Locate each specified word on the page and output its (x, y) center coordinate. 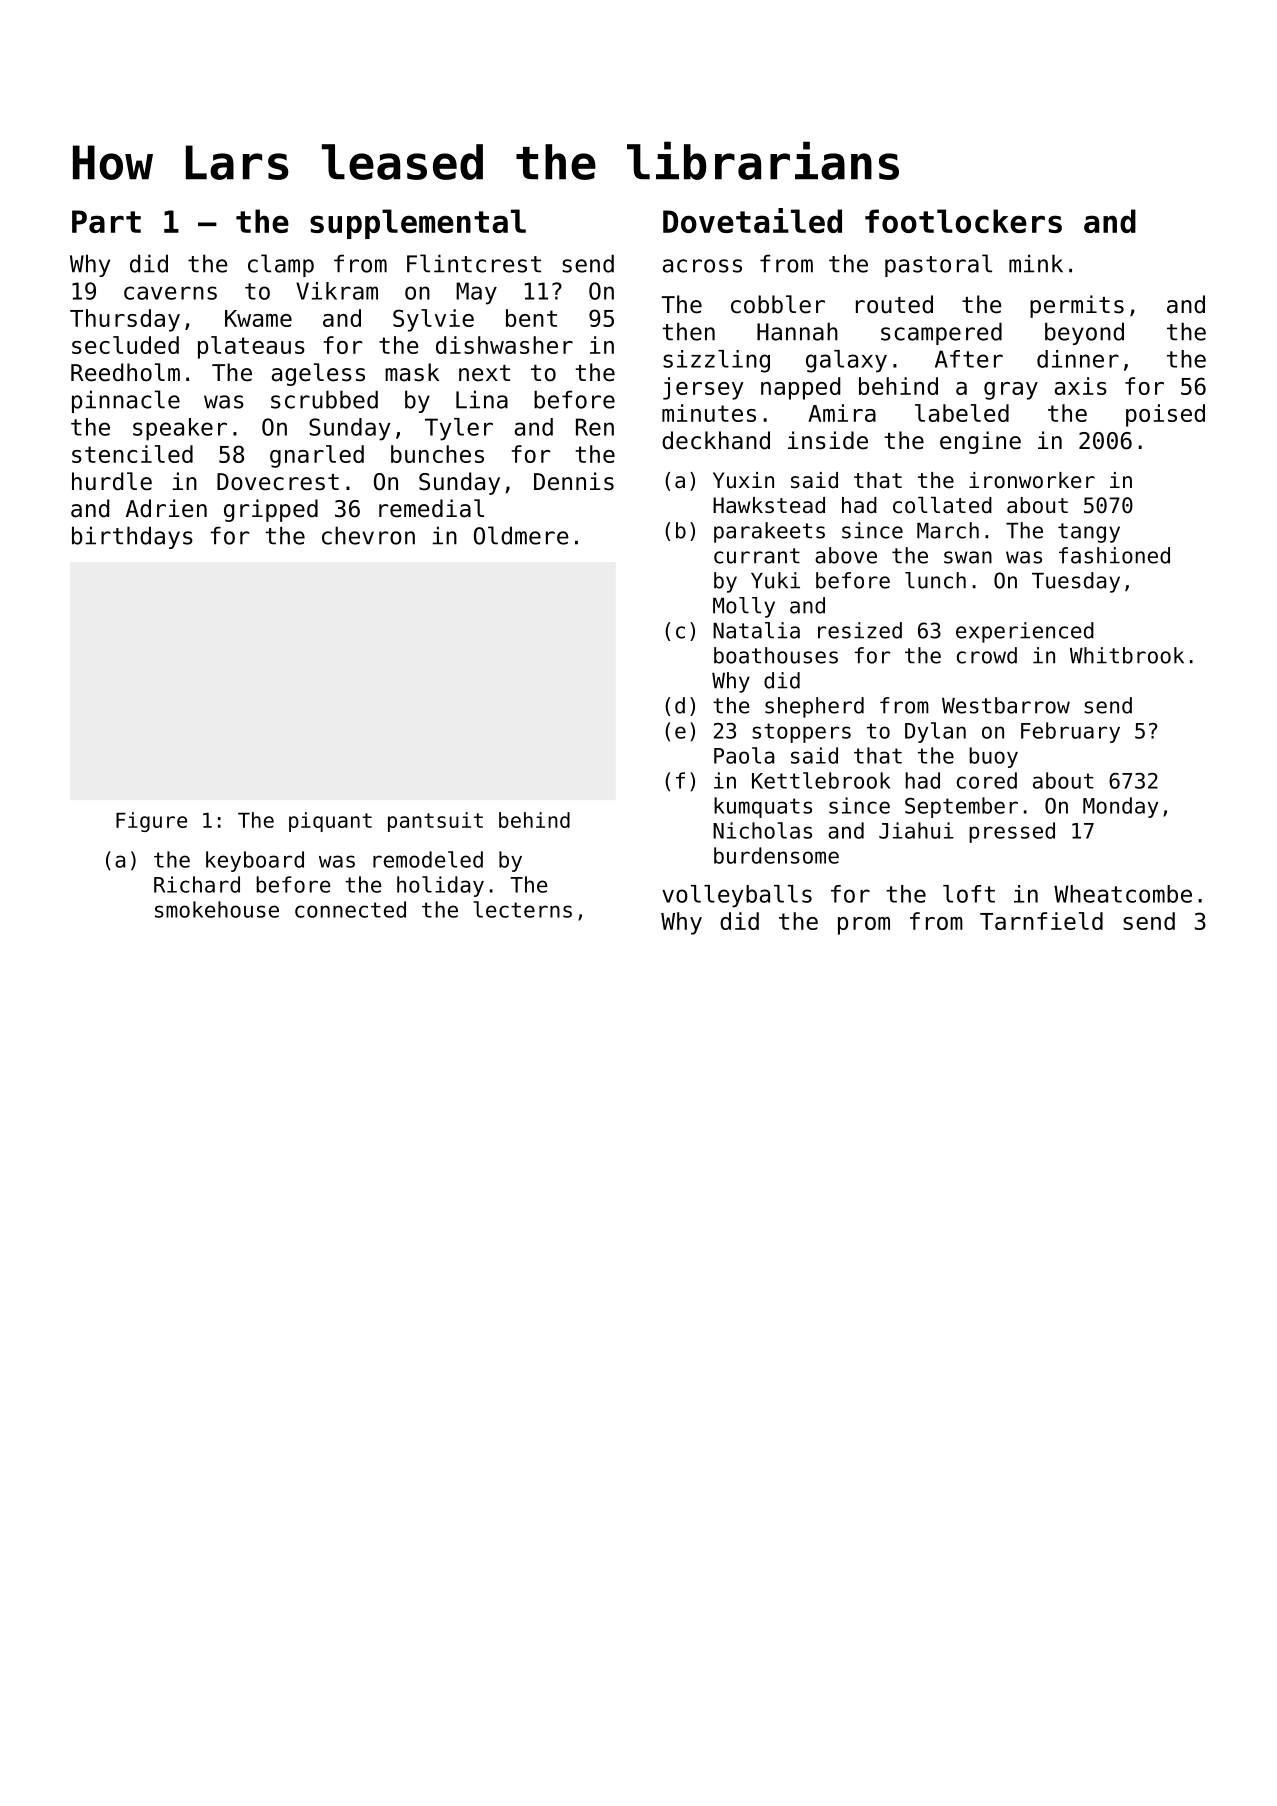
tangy (1089, 533)
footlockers (963, 221)
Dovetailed (752, 220)
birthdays (132, 537)
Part (106, 221)
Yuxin (743, 480)
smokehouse (217, 909)
